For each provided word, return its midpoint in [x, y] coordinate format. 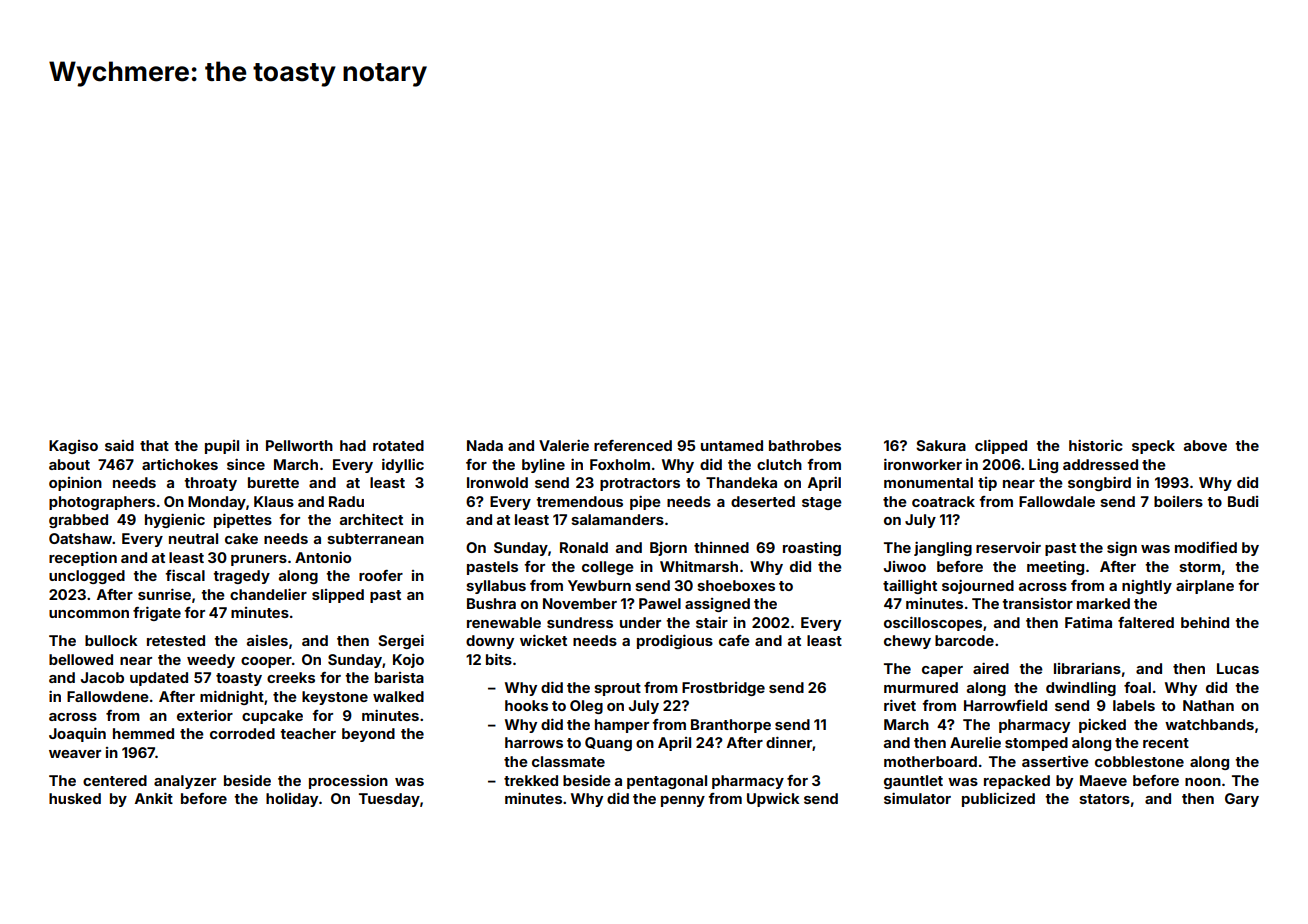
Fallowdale [1057, 501]
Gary [1242, 800]
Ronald [584, 547]
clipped [1001, 447]
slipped [338, 596]
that [154, 445]
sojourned [978, 587]
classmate [568, 761]
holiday [292, 800]
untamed [732, 445]
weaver [75, 754]
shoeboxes [736, 585]
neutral [193, 538]
